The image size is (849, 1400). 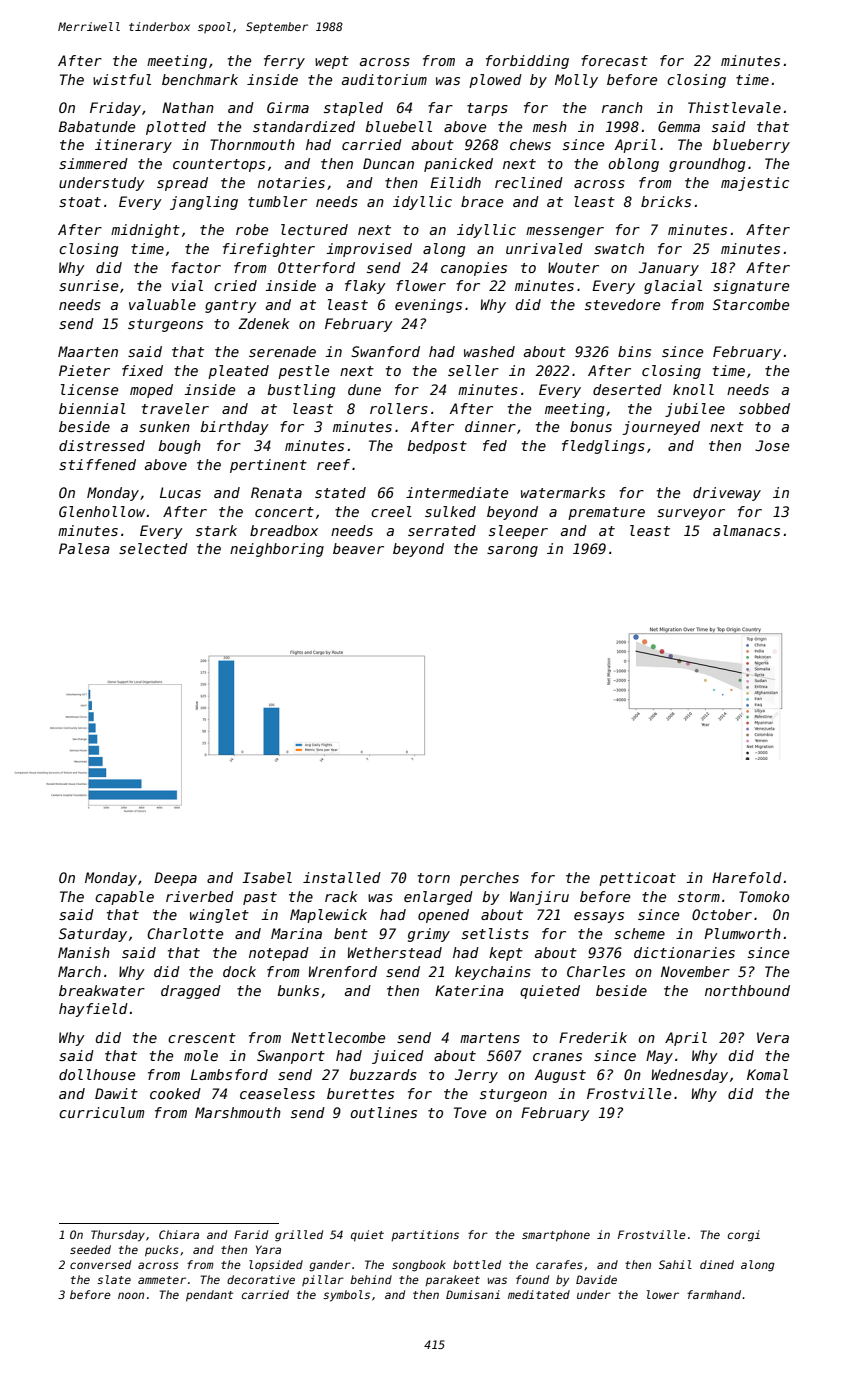 I want to click on selected, so click(x=153, y=548).
